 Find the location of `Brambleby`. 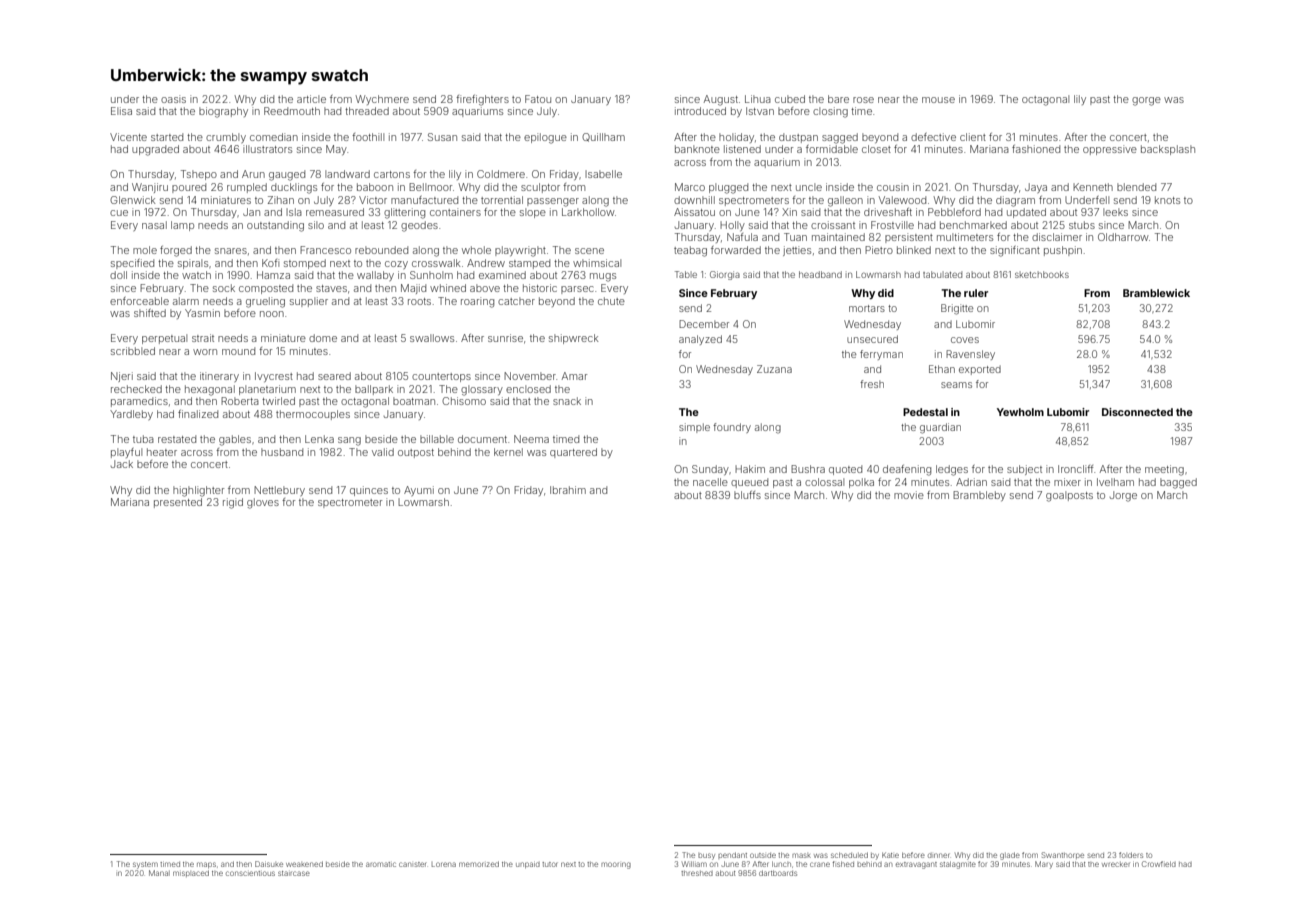

Brambleby is located at coordinates (979, 496).
